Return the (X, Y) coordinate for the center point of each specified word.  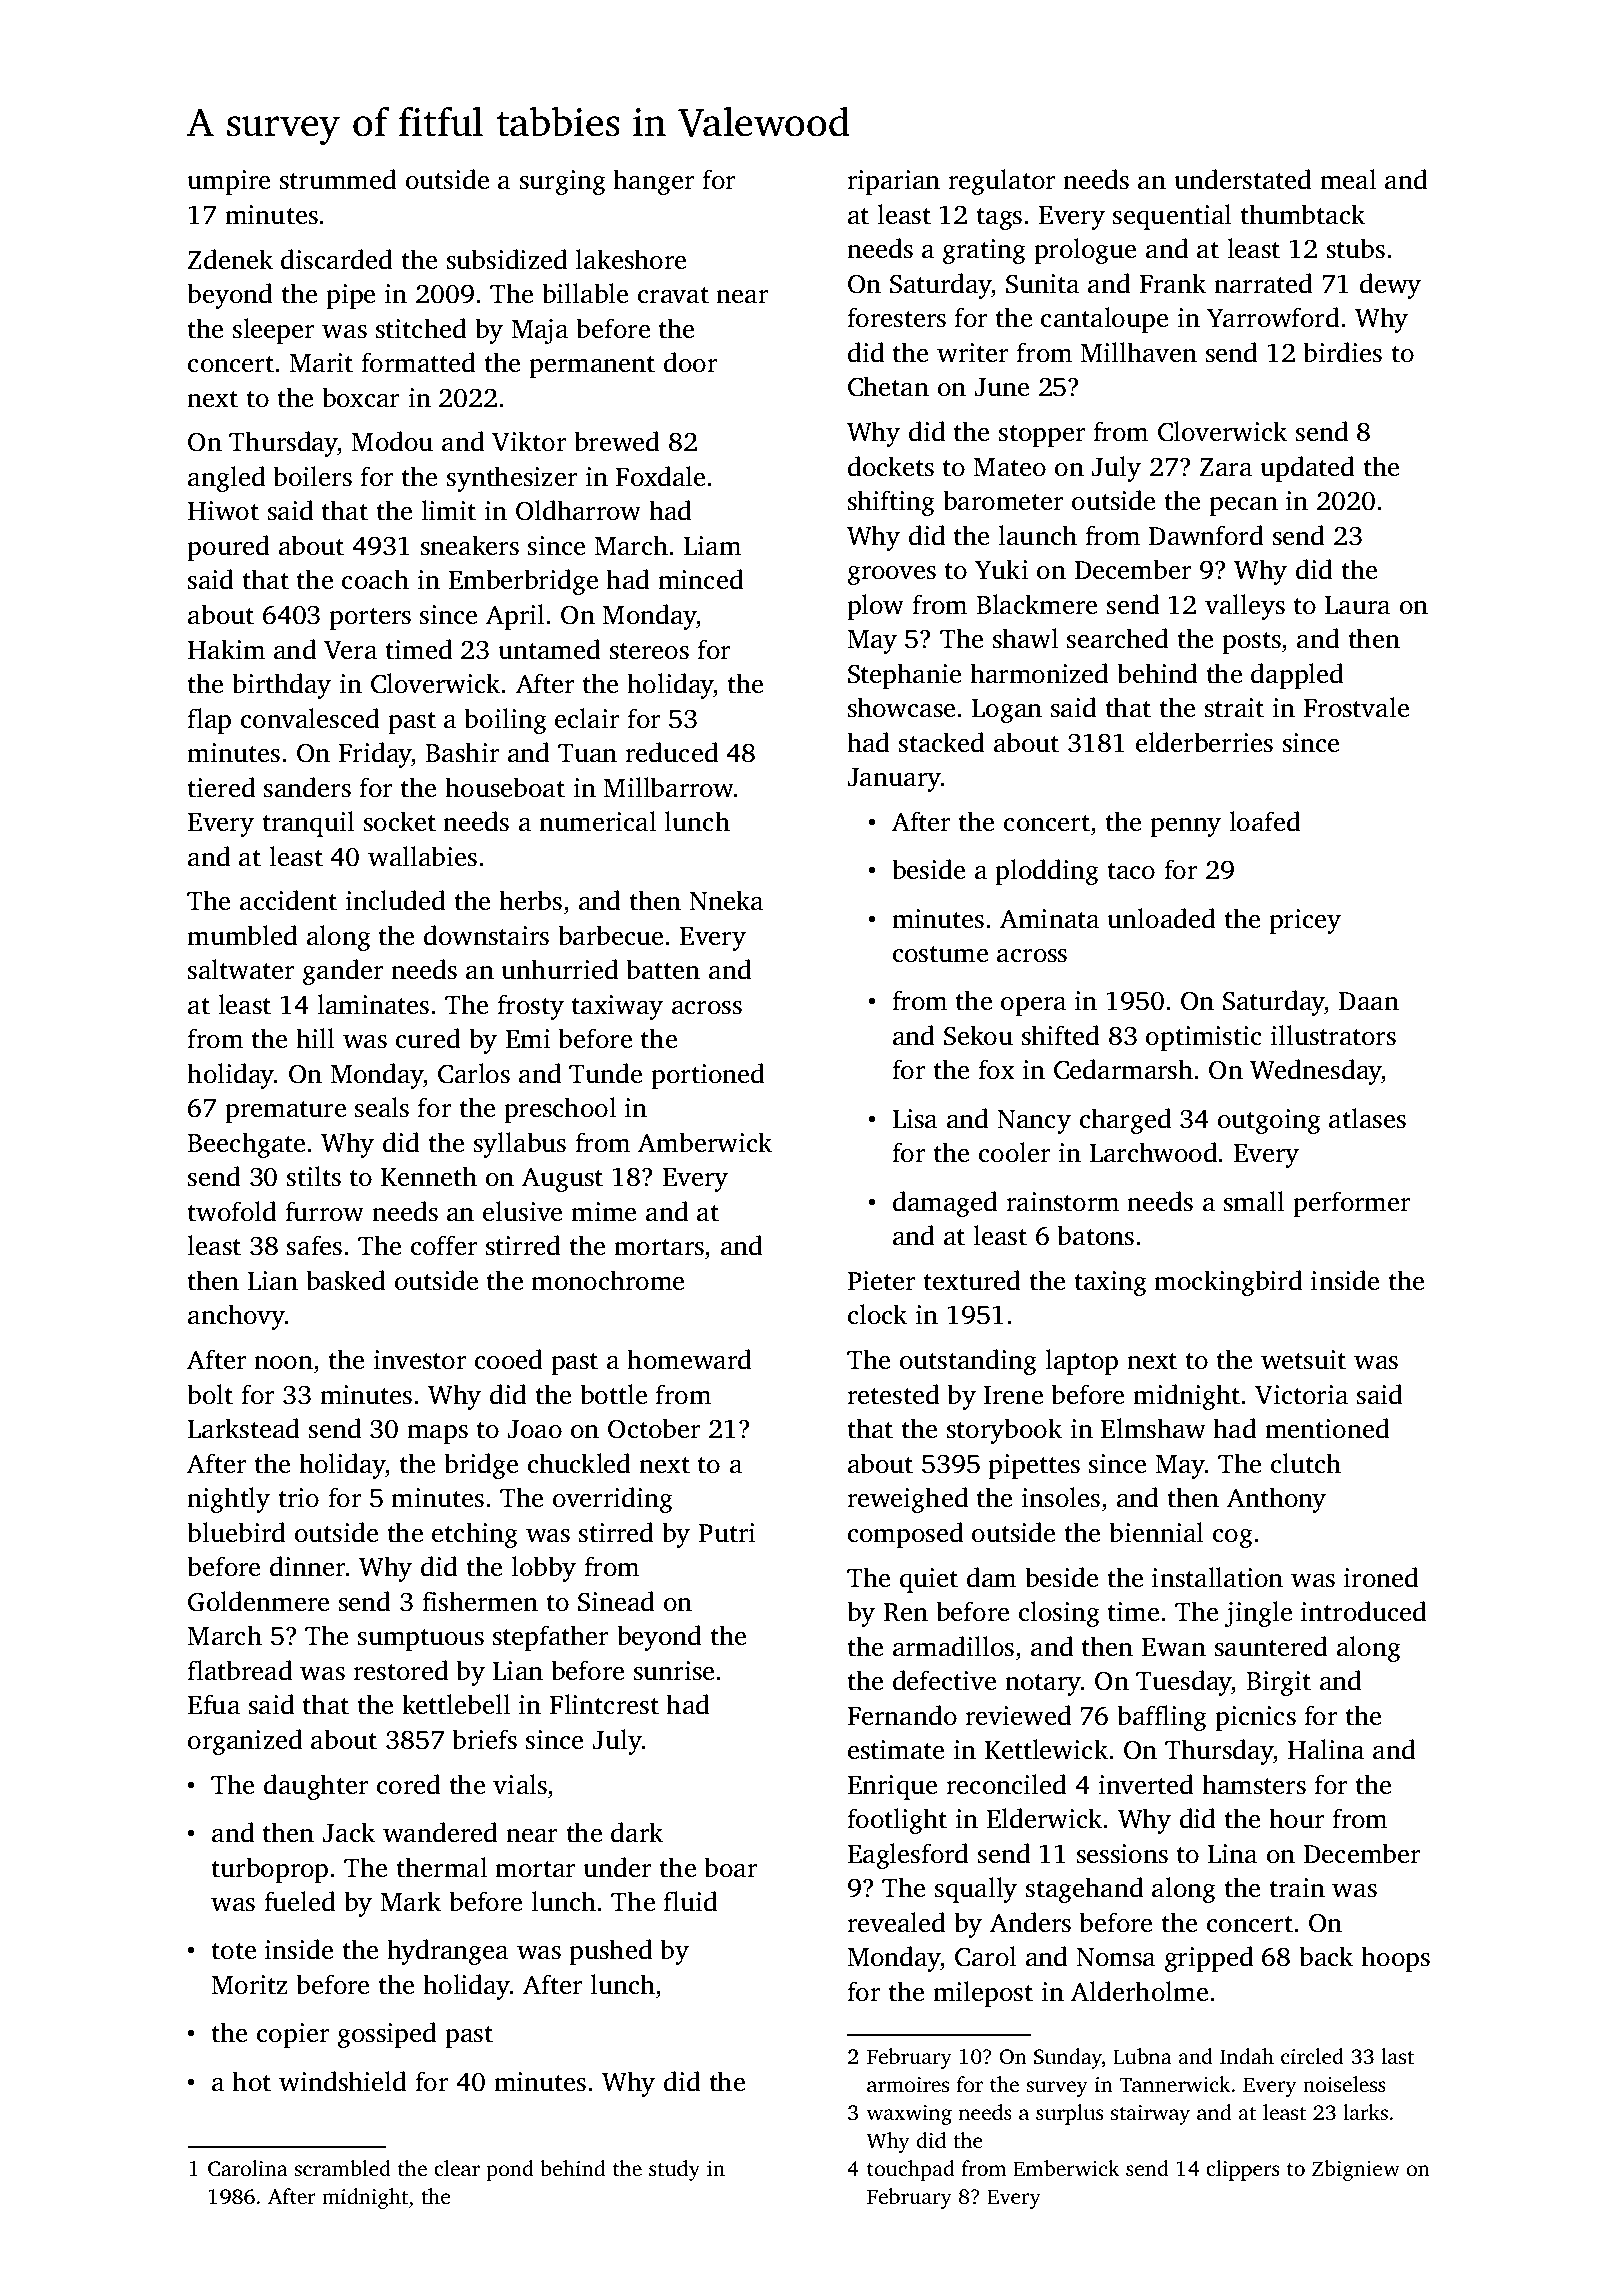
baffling (1162, 1718)
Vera (350, 650)
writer (972, 353)
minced (701, 579)
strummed (338, 179)
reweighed (908, 1500)
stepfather (550, 1638)
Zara (1226, 467)
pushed (611, 1952)
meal (1348, 179)
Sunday (1068, 2058)
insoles (1061, 1497)
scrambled (342, 2168)
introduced (1364, 1611)
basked (346, 1280)
